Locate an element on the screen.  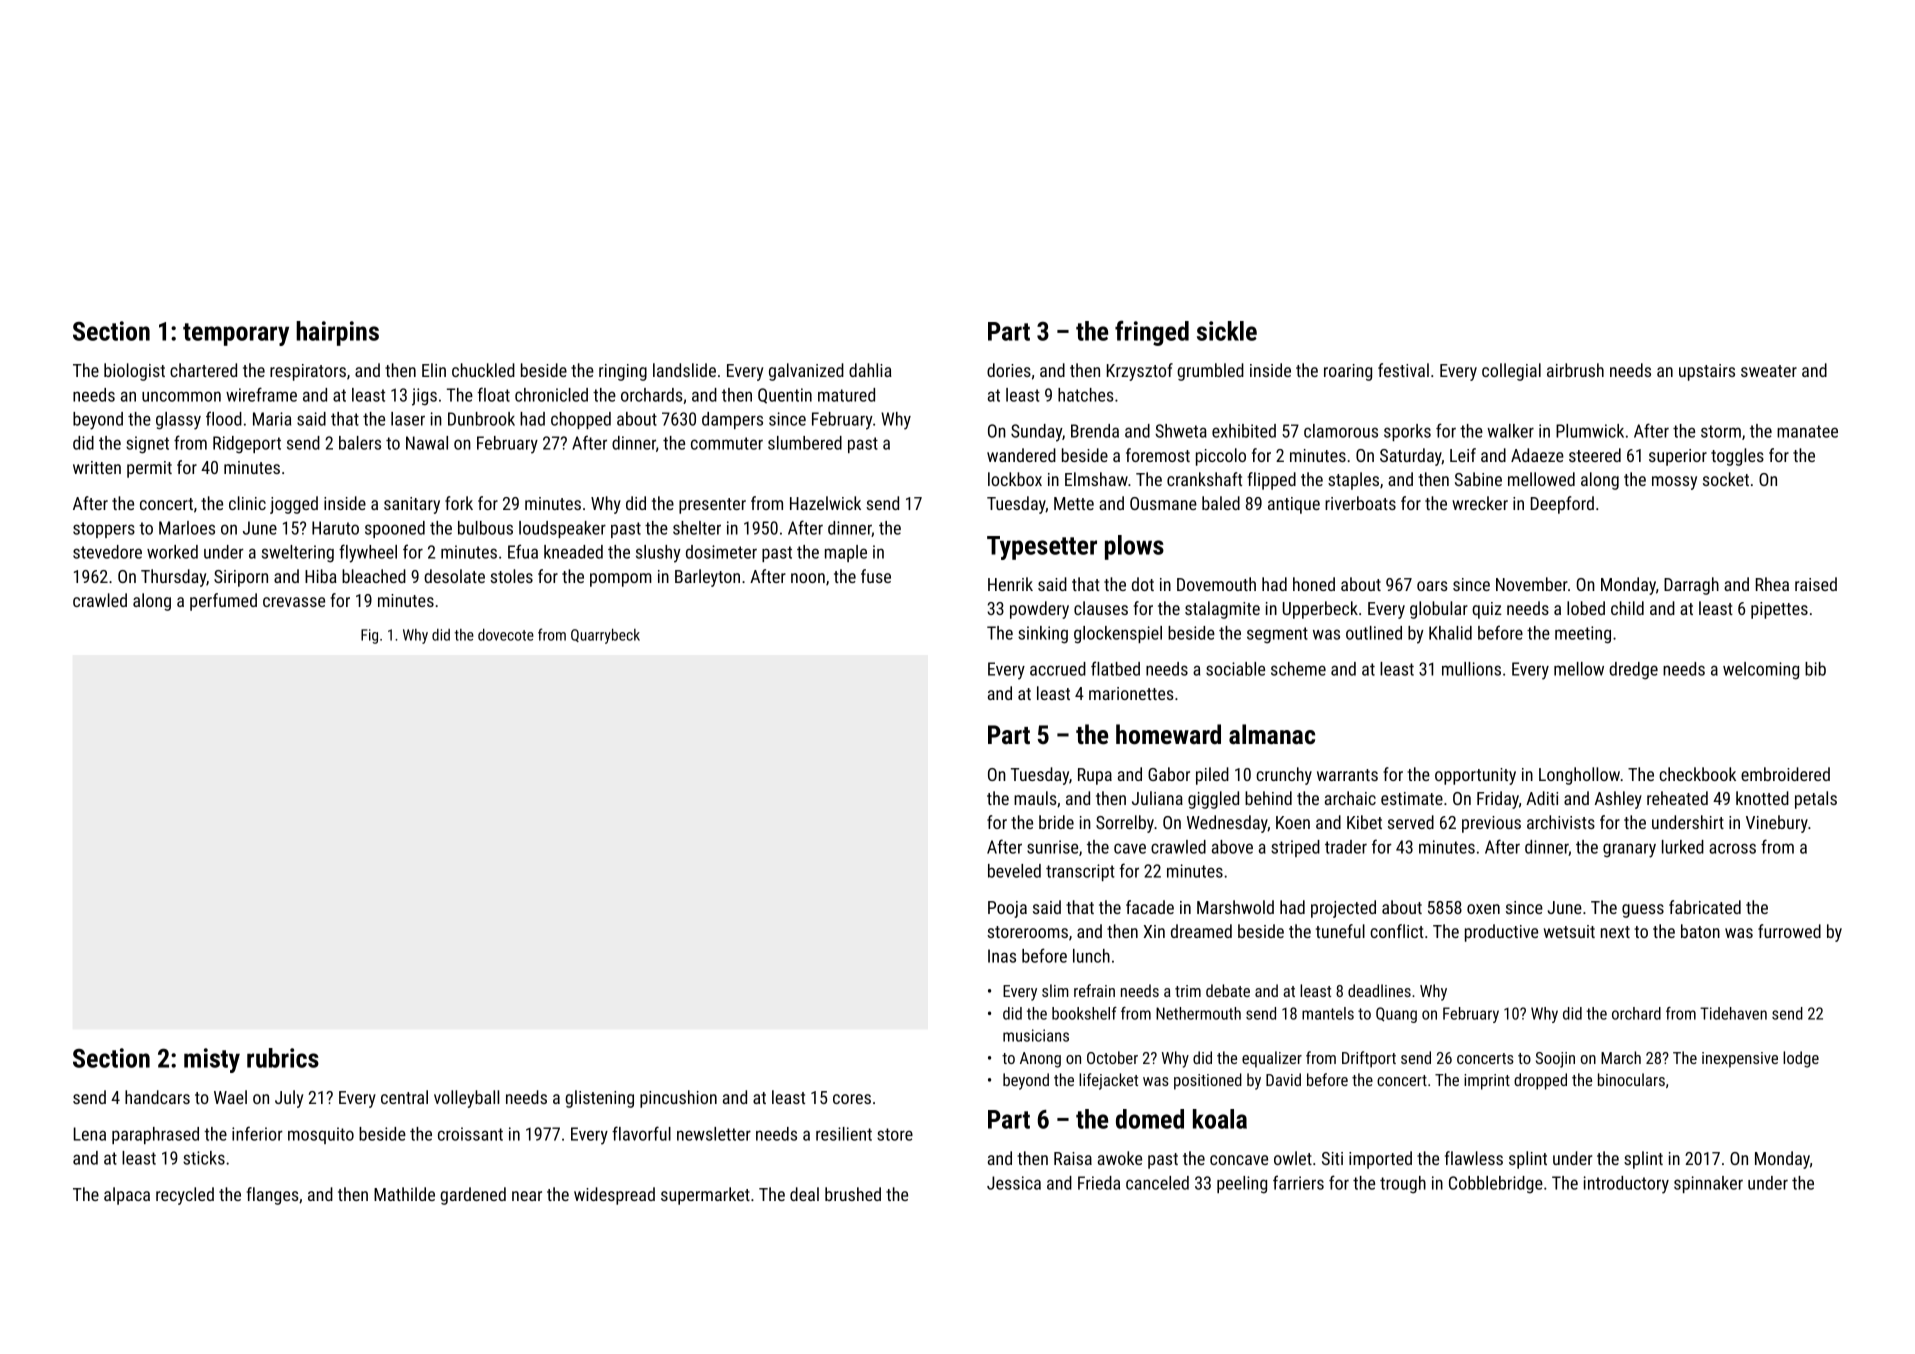
perfumed is located at coordinates (223, 602).
